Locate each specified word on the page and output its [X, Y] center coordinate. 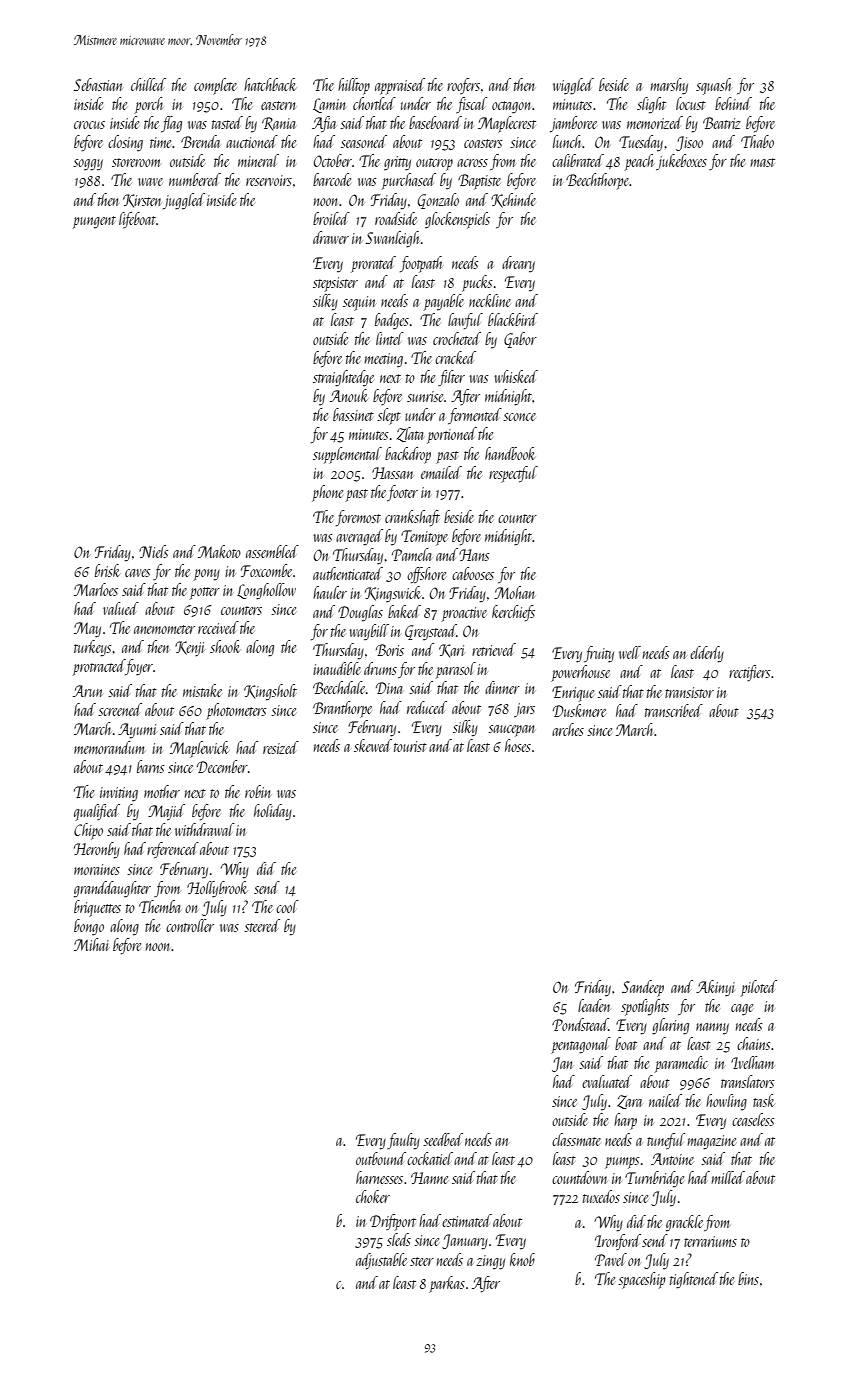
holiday [273, 812]
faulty [403, 1141]
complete [215, 86]
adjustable [381, 1261]
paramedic [681, 1064]
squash [714, 86]
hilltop [354, 86]
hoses [518, 745]
